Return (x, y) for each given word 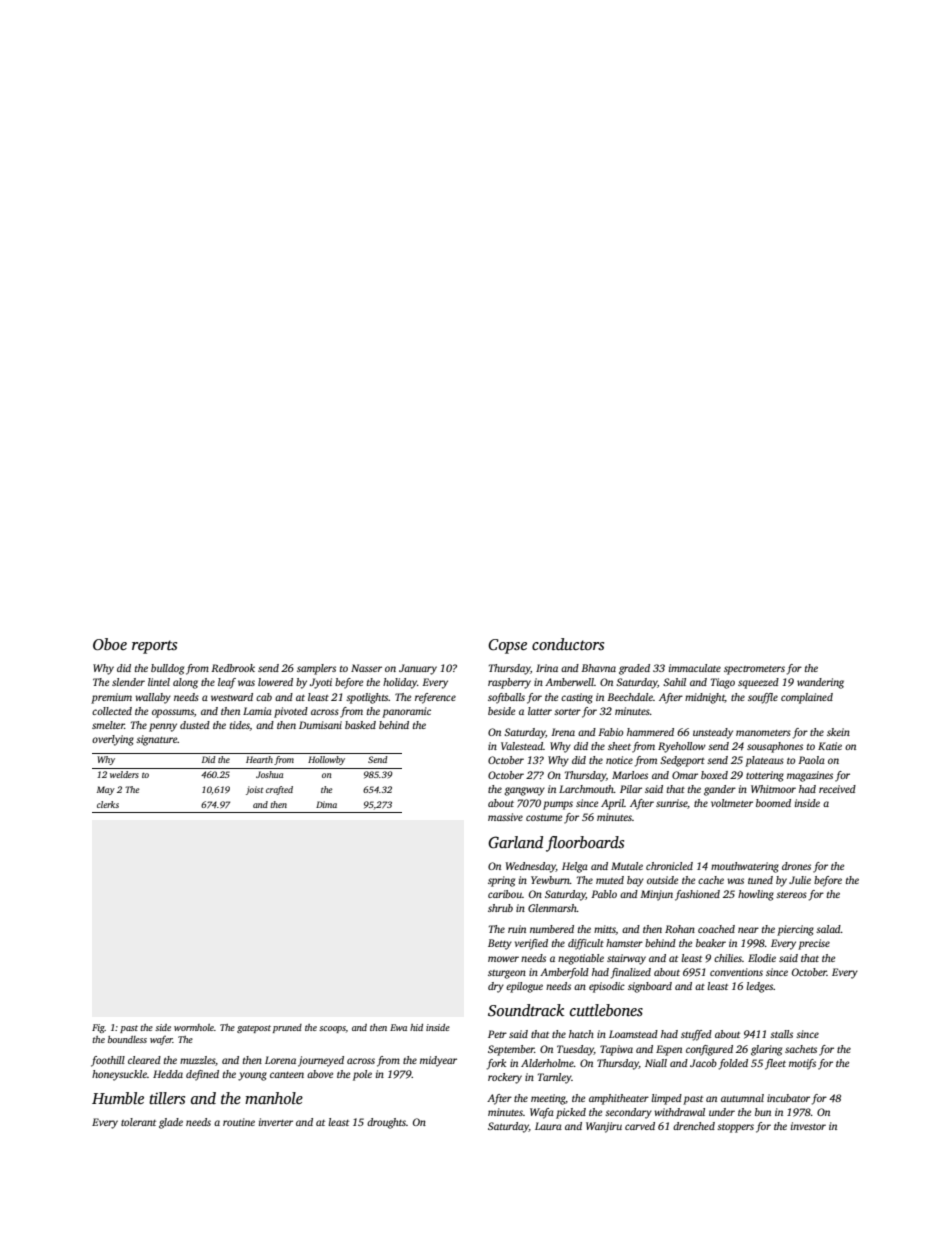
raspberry (509, 683)
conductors (568, 644)
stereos (791, 895)
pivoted (291, 712)
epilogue (524, 987)
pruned (287, 1028)
